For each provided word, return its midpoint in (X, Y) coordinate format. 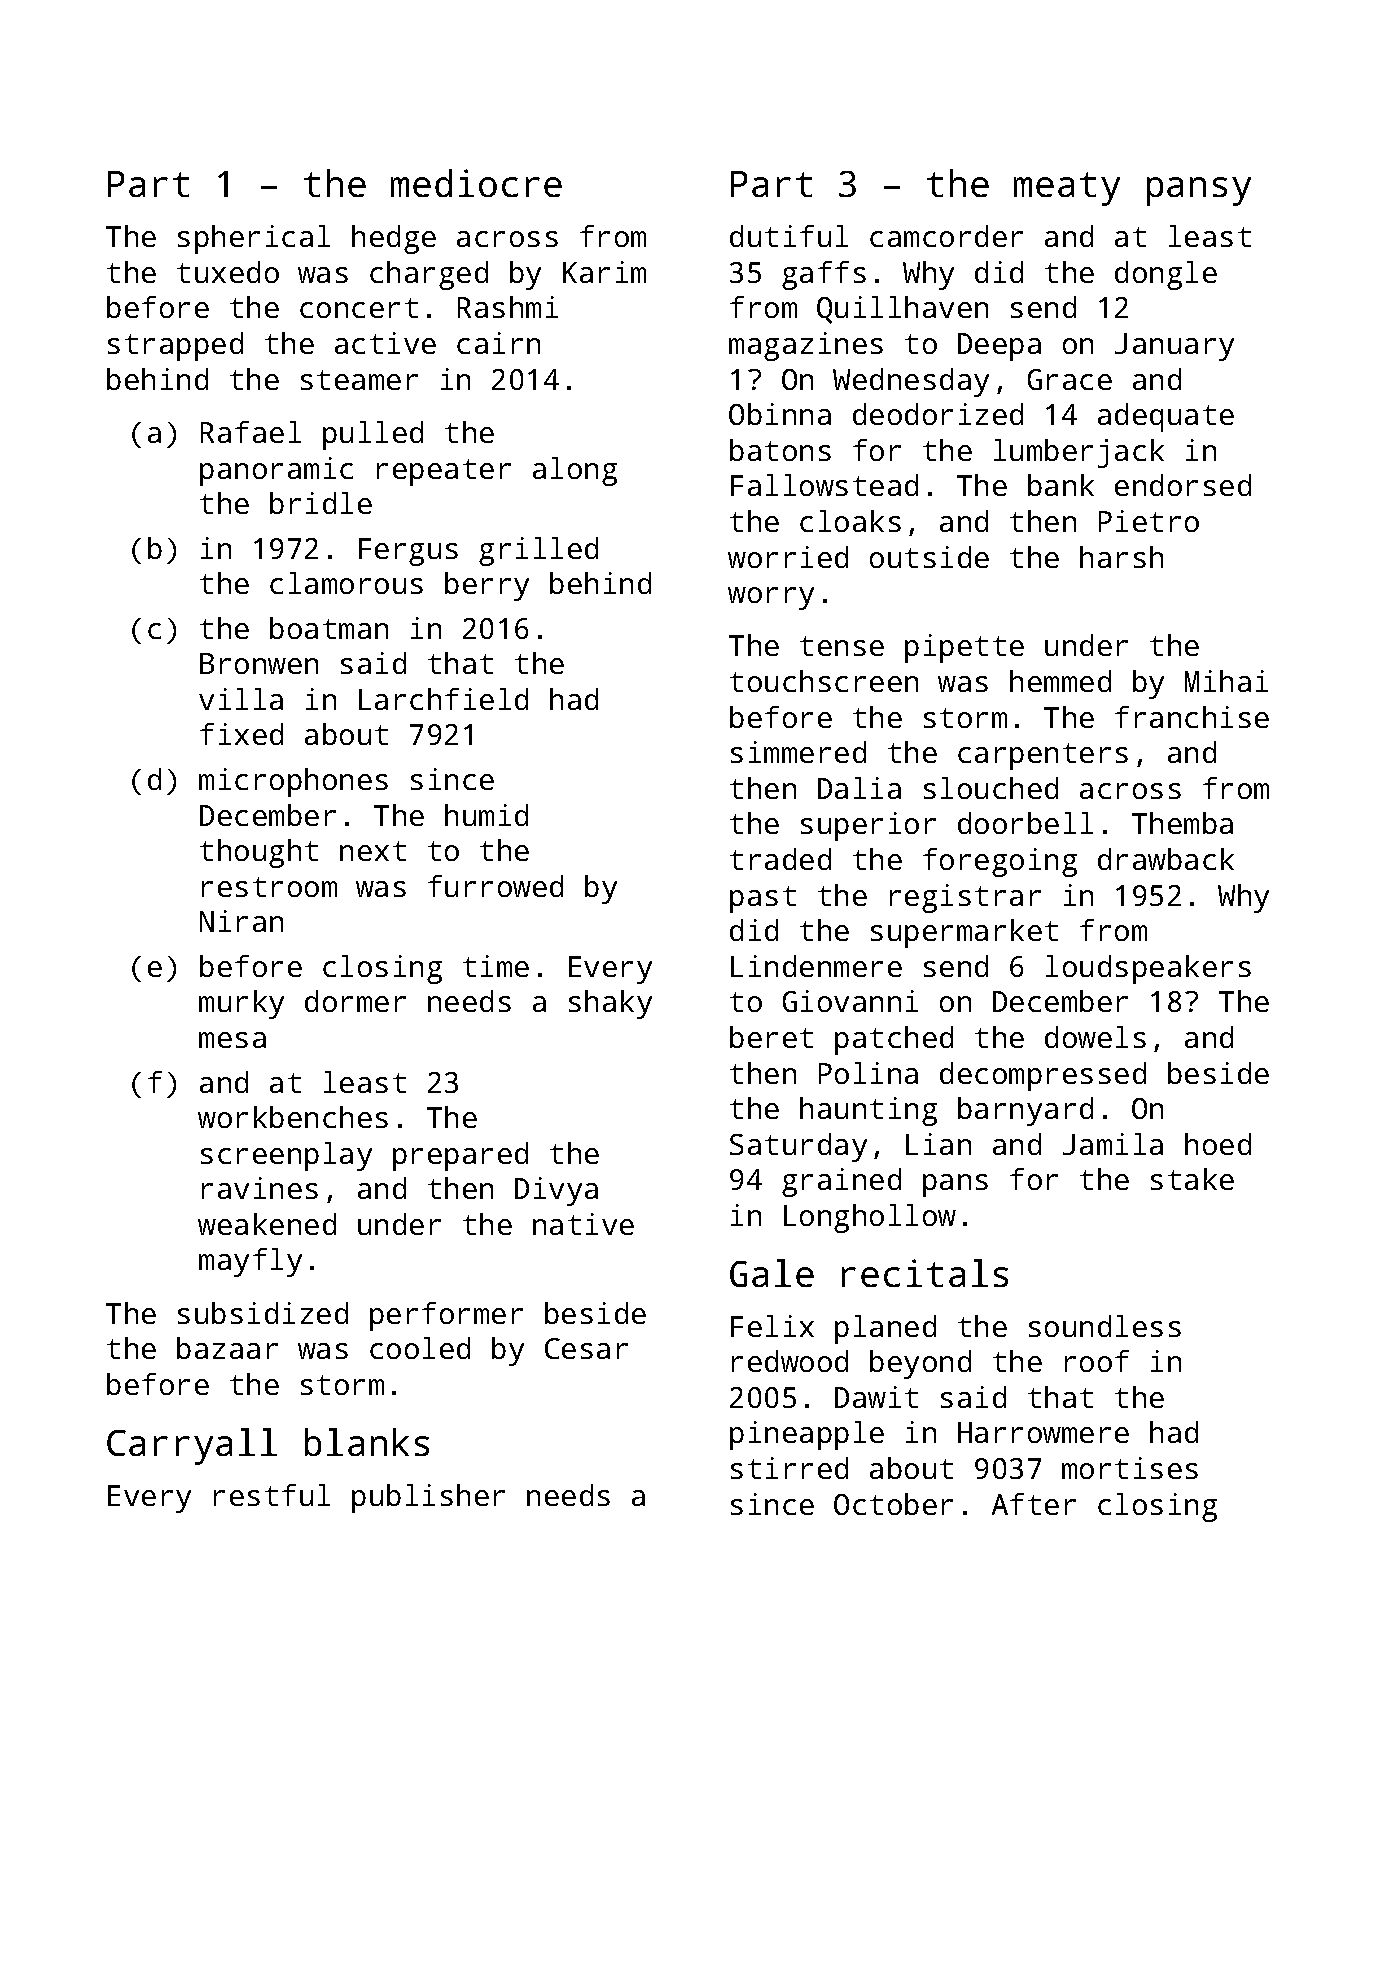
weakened (267, 1224)
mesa (232, 1040)
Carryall (192, 1446)
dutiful (789, 236)
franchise (1192, 717)
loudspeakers (1148, 969)
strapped (175, 346)
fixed (241, 734)
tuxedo (228, 272)
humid (486, 815)
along (575, 471)
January (1174, 347)
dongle (1166, 275)
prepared (460, 1156)
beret (771, 1037)
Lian (938, 1144)
